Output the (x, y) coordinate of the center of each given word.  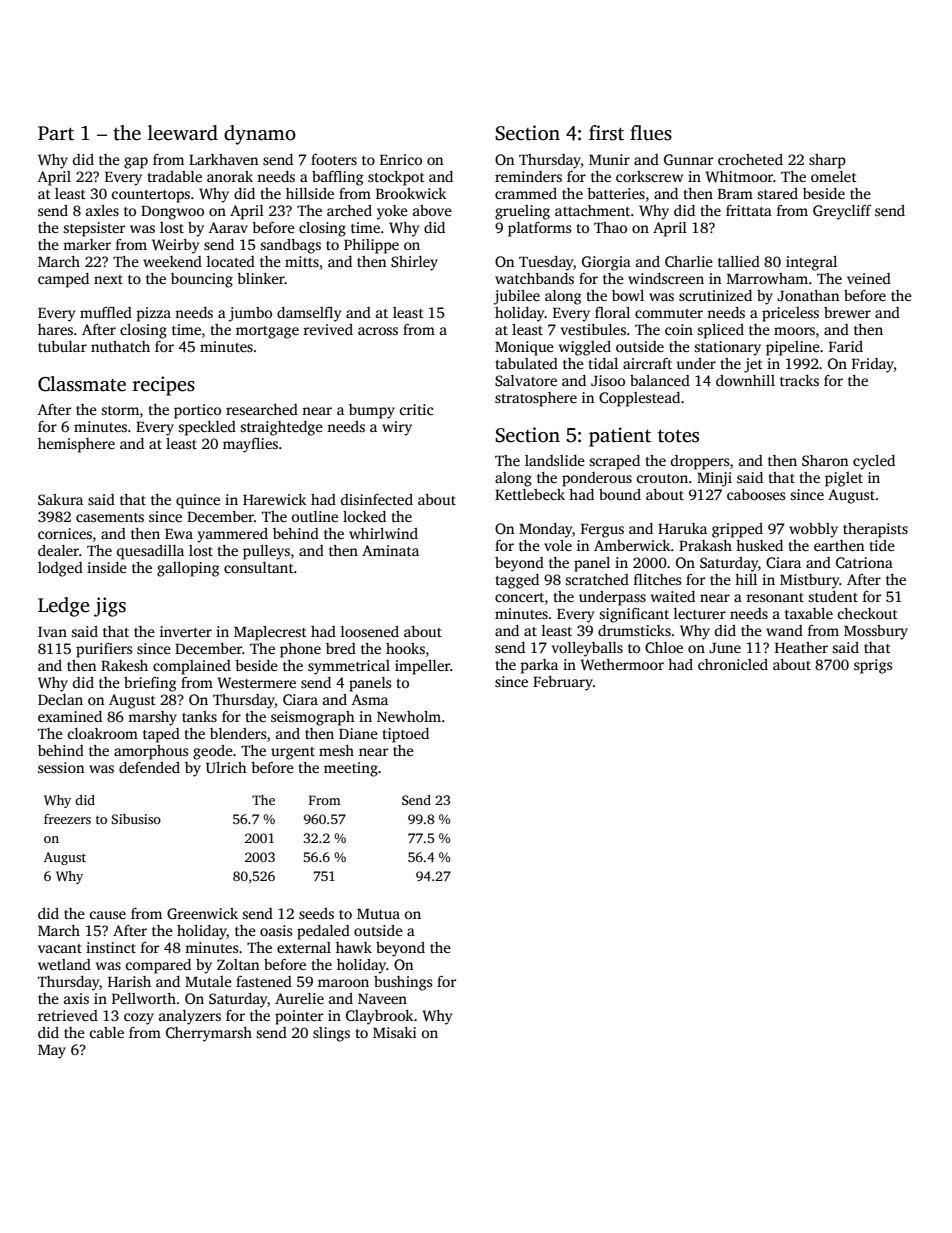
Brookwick (411, 193)
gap (136, 163)
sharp (827, 161)
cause (108, 915)
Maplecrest (270, 633)
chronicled (733, 664)
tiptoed (406, 735)
